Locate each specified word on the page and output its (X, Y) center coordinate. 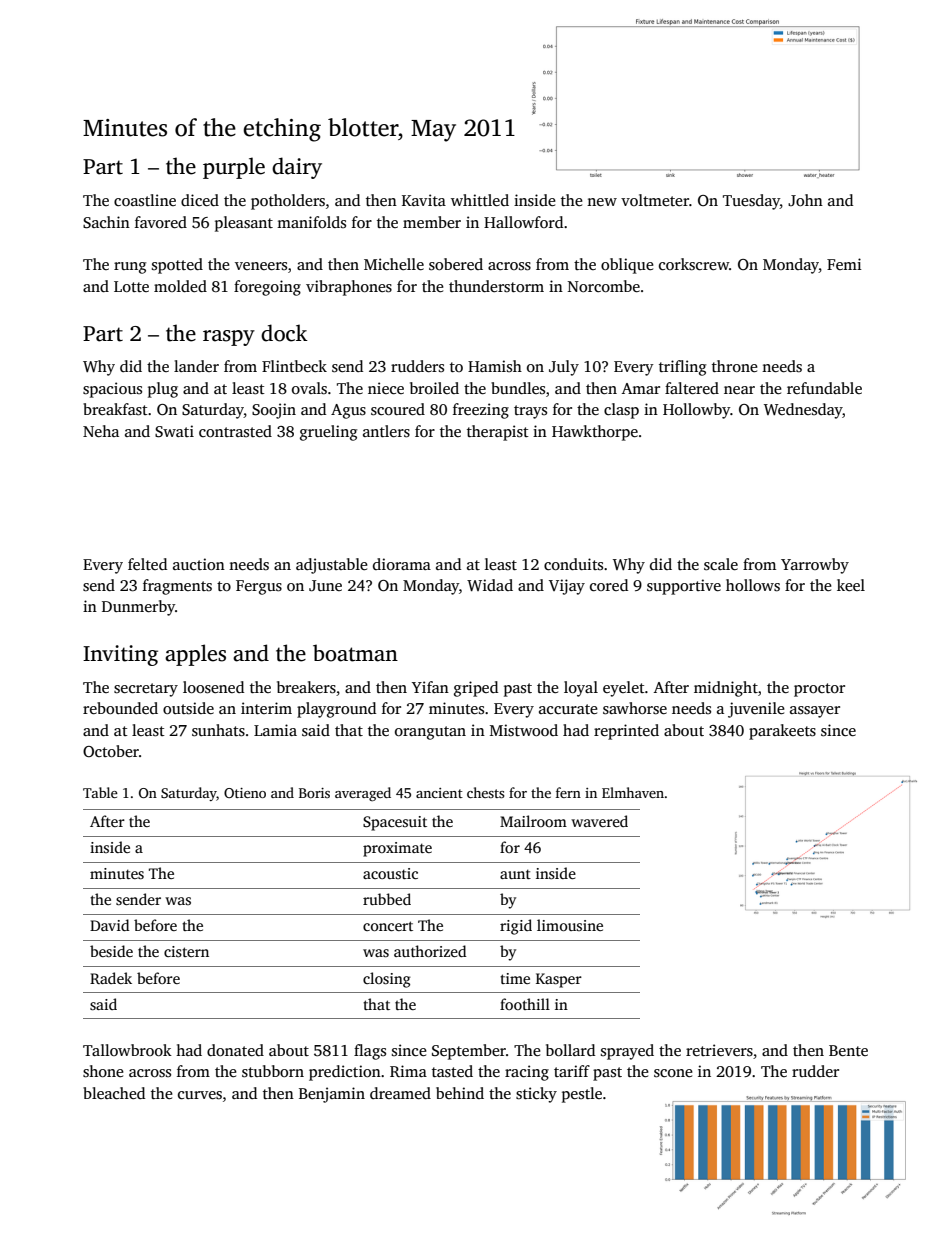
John (805, 200)
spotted (177, 266)
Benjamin (332, 1095)
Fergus (259, 587)
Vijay (567, 587)
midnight (726, 689)
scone (673, 1073)
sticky (536, 1095)
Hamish (495, 366)
